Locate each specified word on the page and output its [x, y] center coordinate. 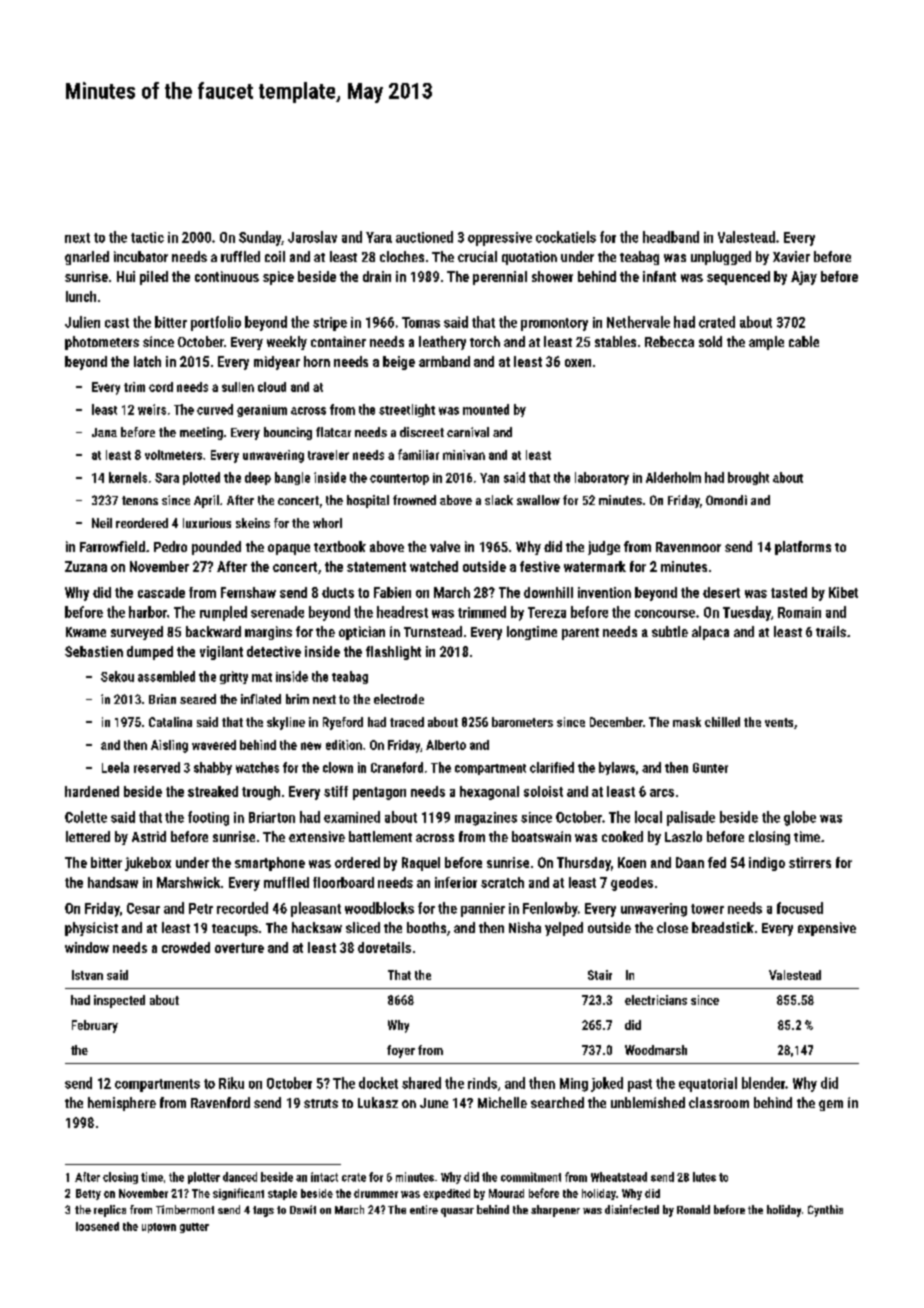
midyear [277, 363]
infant [659, 276]
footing [208, 818]
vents [779, 722]
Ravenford [220, 1102]
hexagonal [489, 793]
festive [540, 566]
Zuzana [86, 566]
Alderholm [673, 477]
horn [317, 361]
